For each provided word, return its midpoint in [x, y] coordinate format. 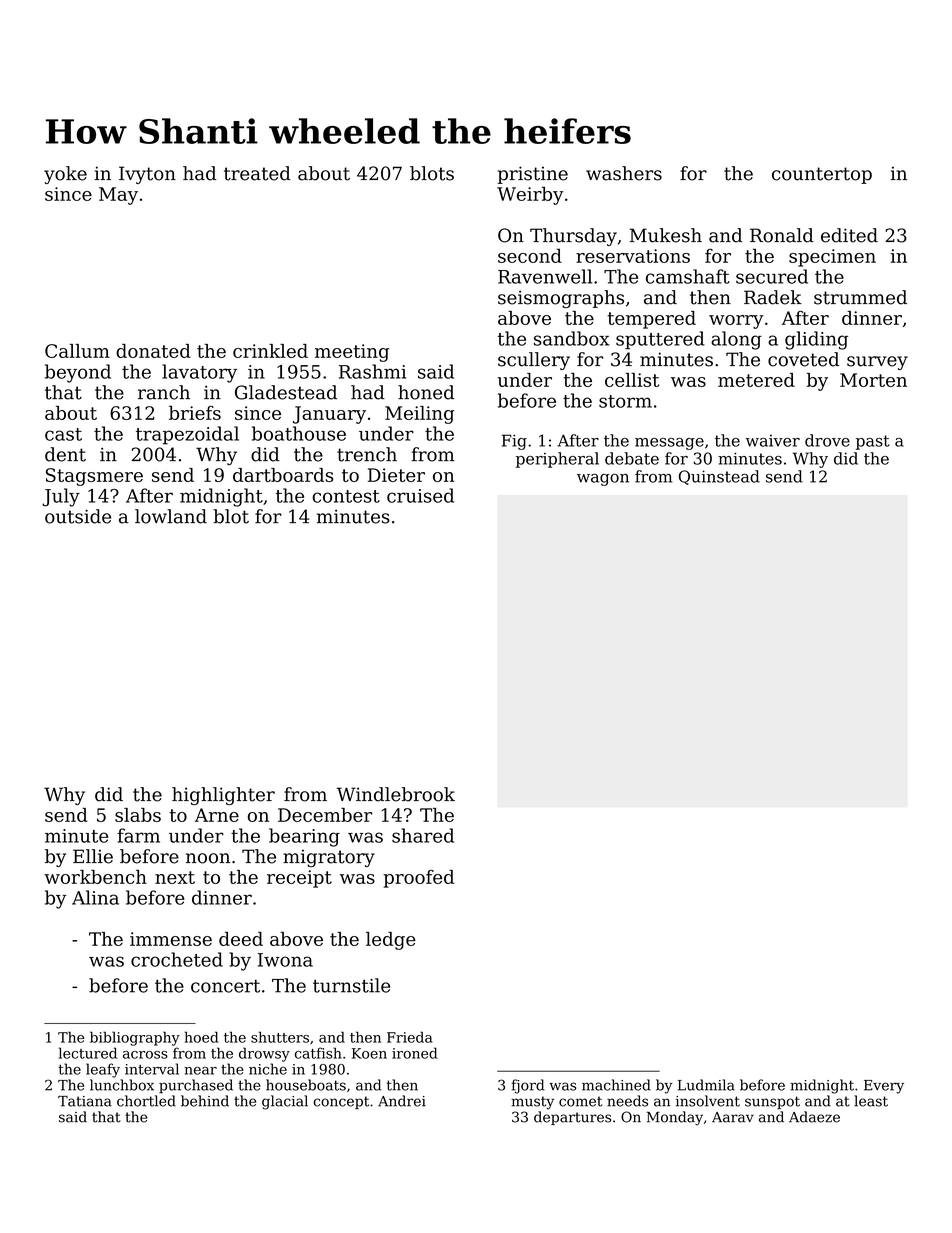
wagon [603, 479]
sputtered [660, 340]
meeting [352, 353]
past [872, 442]
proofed [418, 879]
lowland [171, 516]
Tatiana [85, 1101]
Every [884, 1087]
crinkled [270, 351]
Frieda [410, 1037]
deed [241, 939]
